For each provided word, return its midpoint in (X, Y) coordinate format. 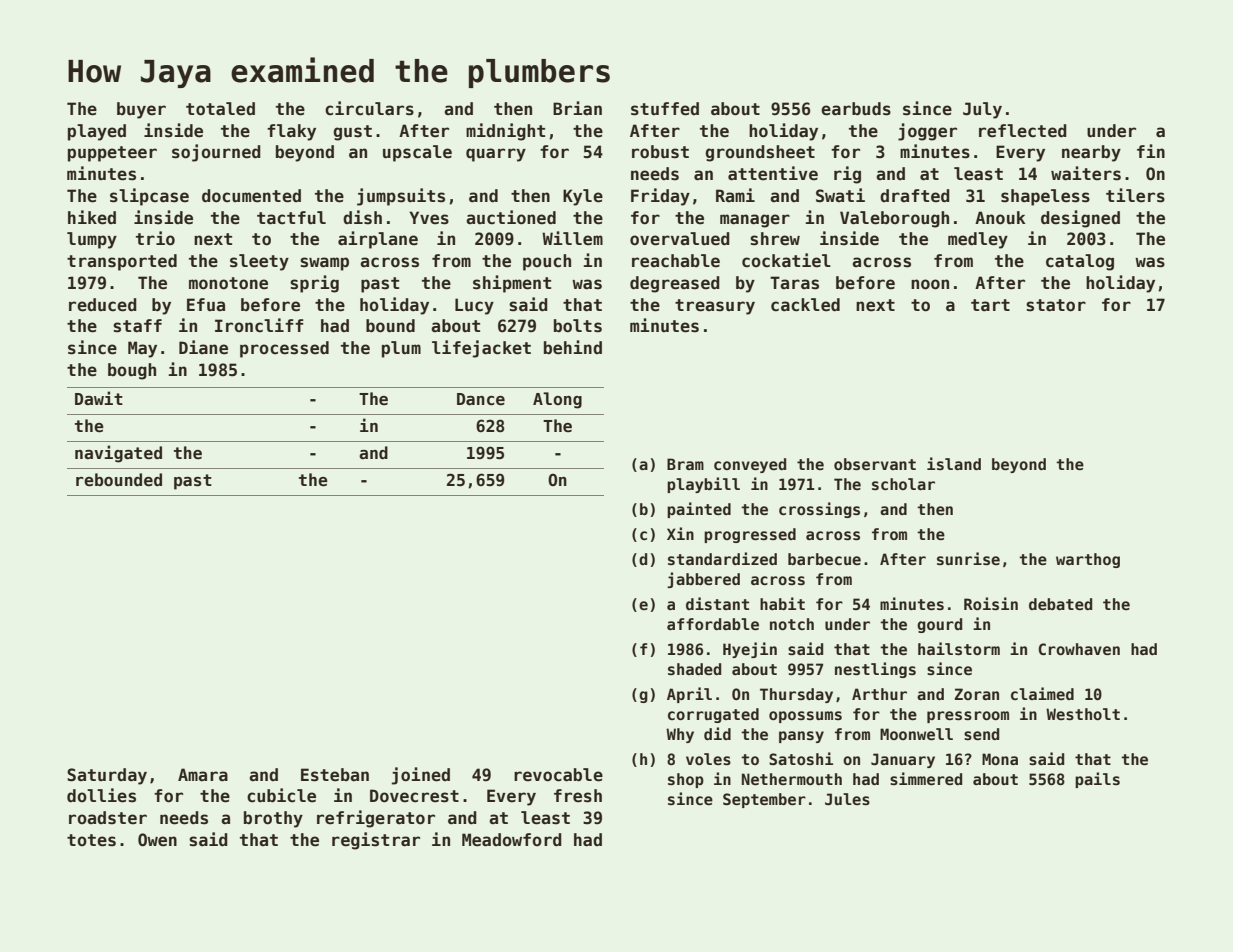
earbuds (856, 109)
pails (1097, 780)
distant (717, 603)
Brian (577, 108)
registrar (376, 841)
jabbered (703, 580)
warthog (1088, 560)
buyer (141, 110)
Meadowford (512, 840)
